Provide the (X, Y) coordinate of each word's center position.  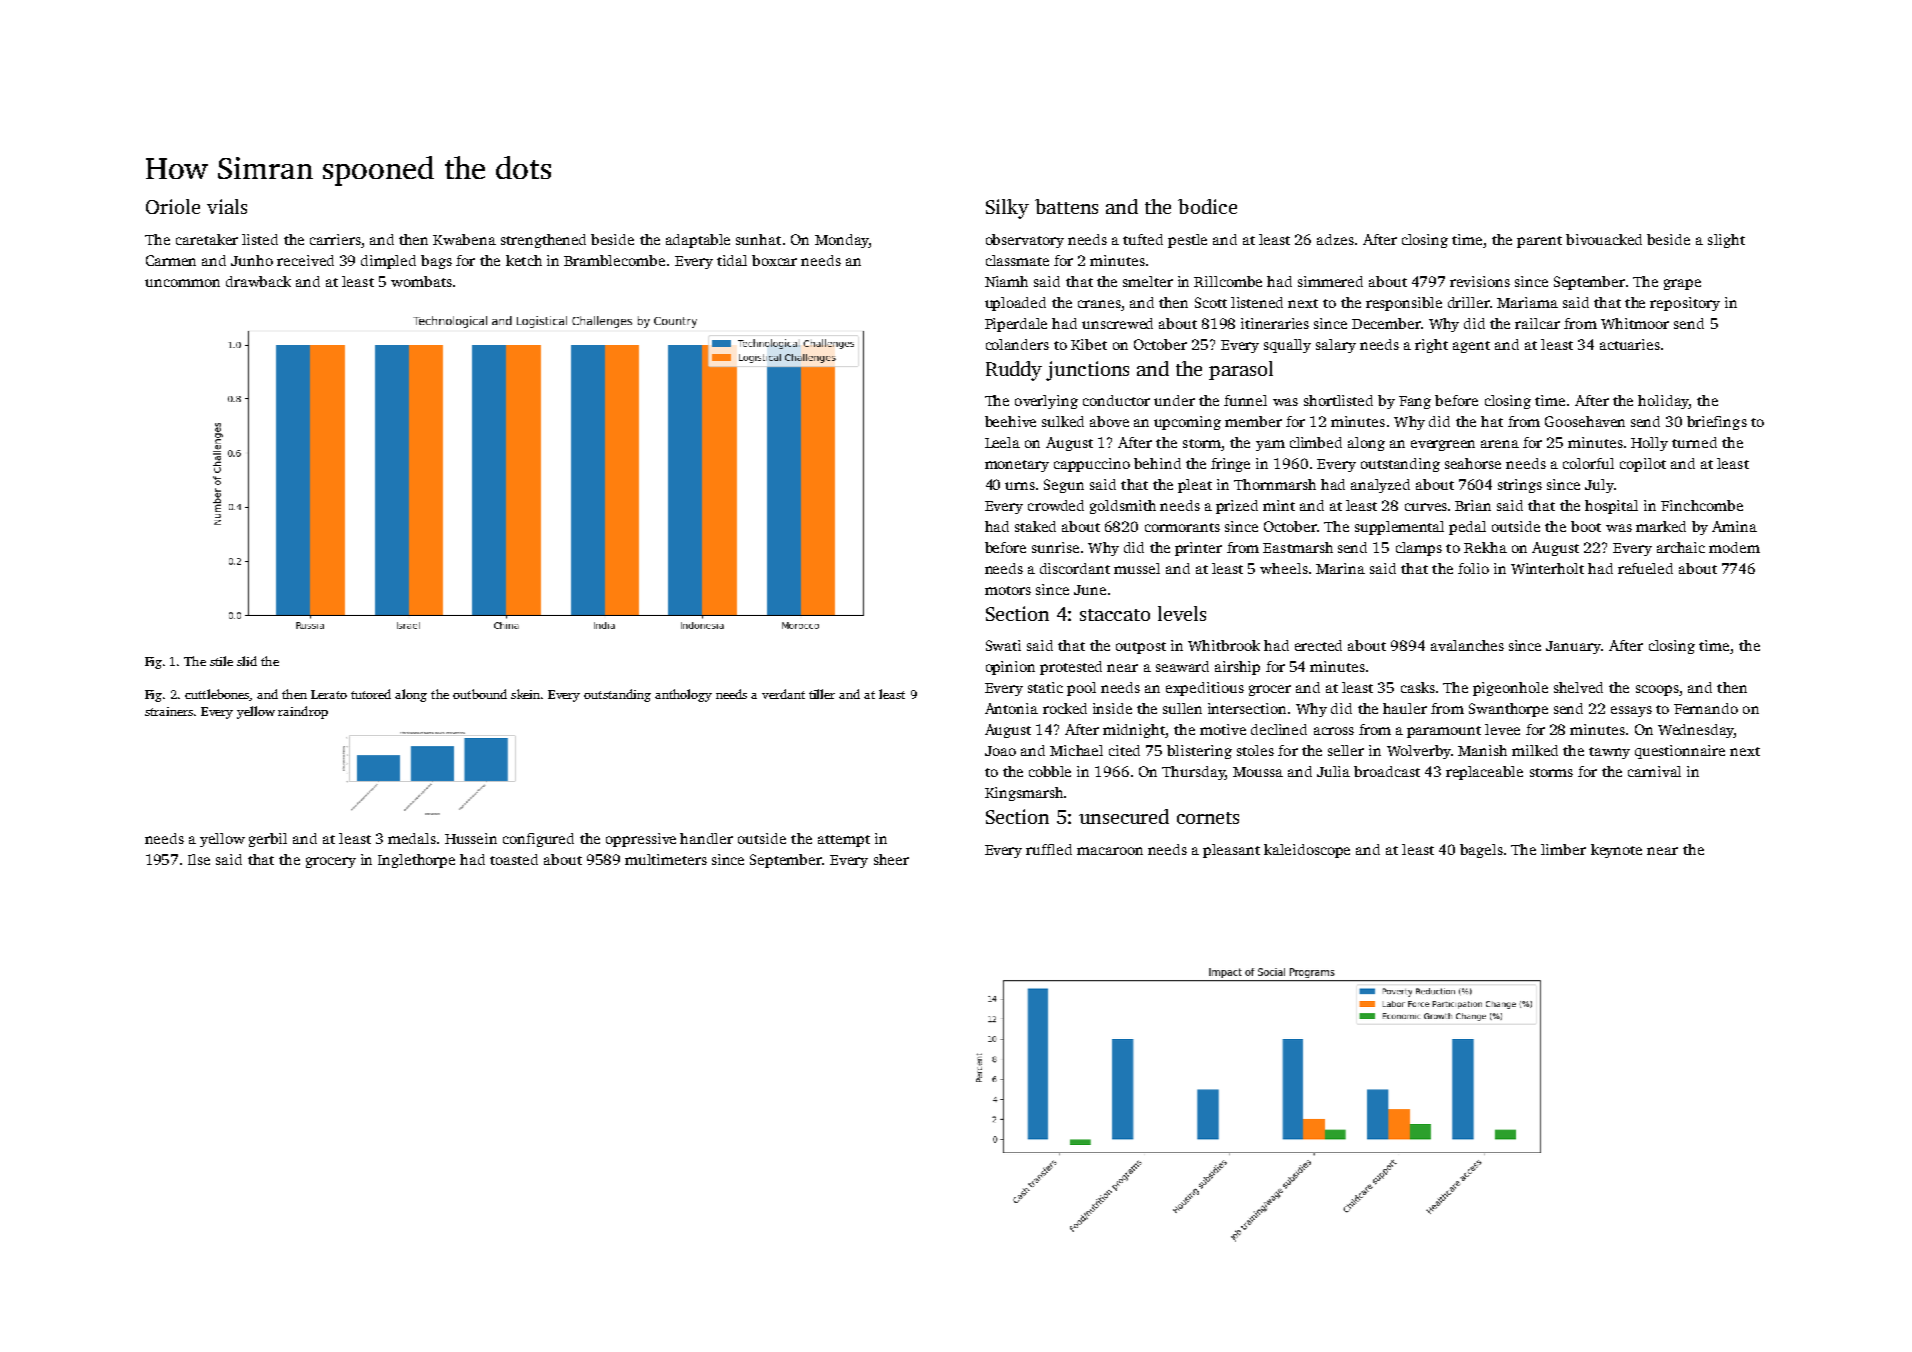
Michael (1076, 750)
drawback (258, 281)
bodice (1207, 206)
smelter (1148, 281)
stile (221, 661)
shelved (1578, 687)
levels (1182, 613)
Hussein (471, 838)
